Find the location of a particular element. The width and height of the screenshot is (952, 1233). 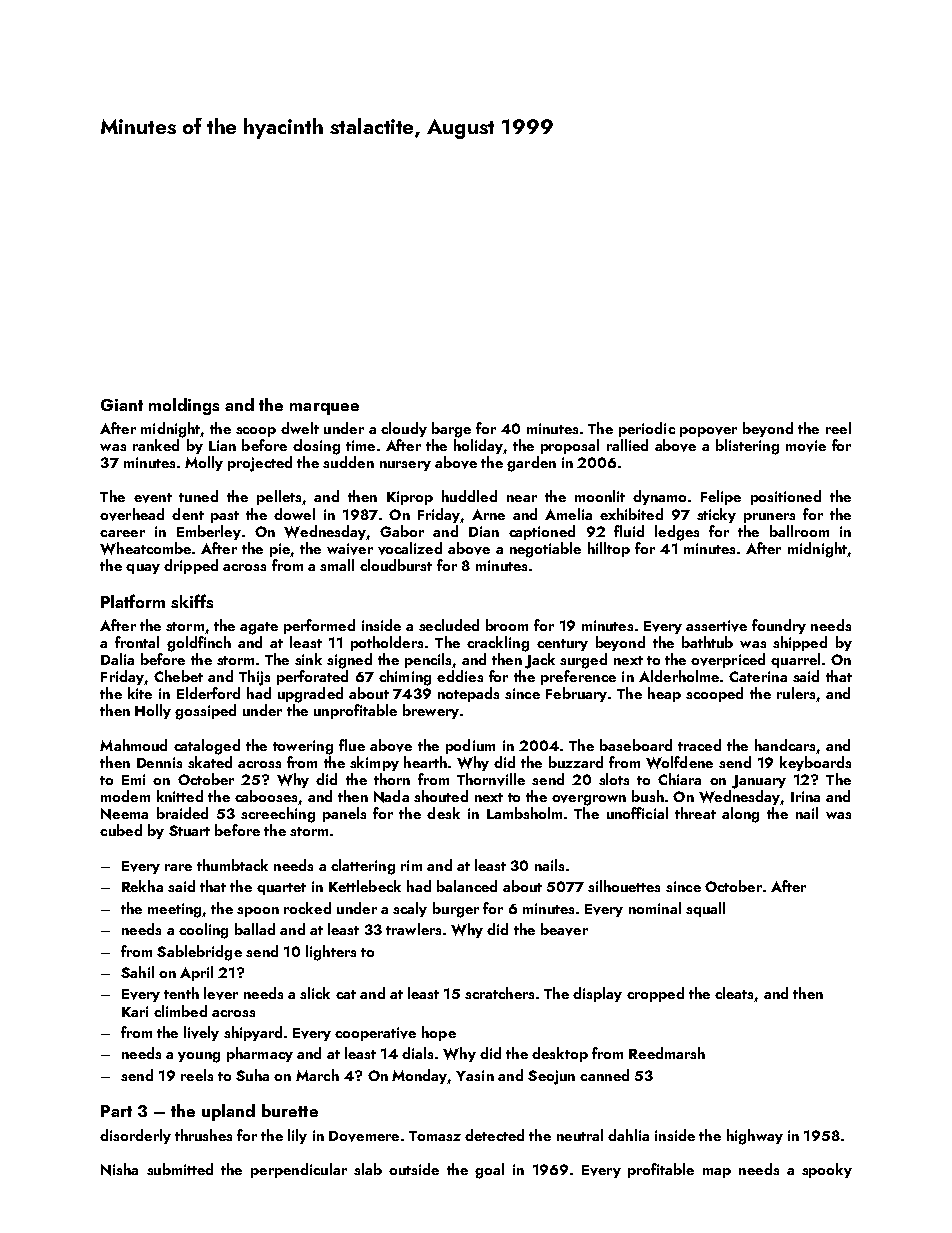

time is located at coordinates (360, 445).
